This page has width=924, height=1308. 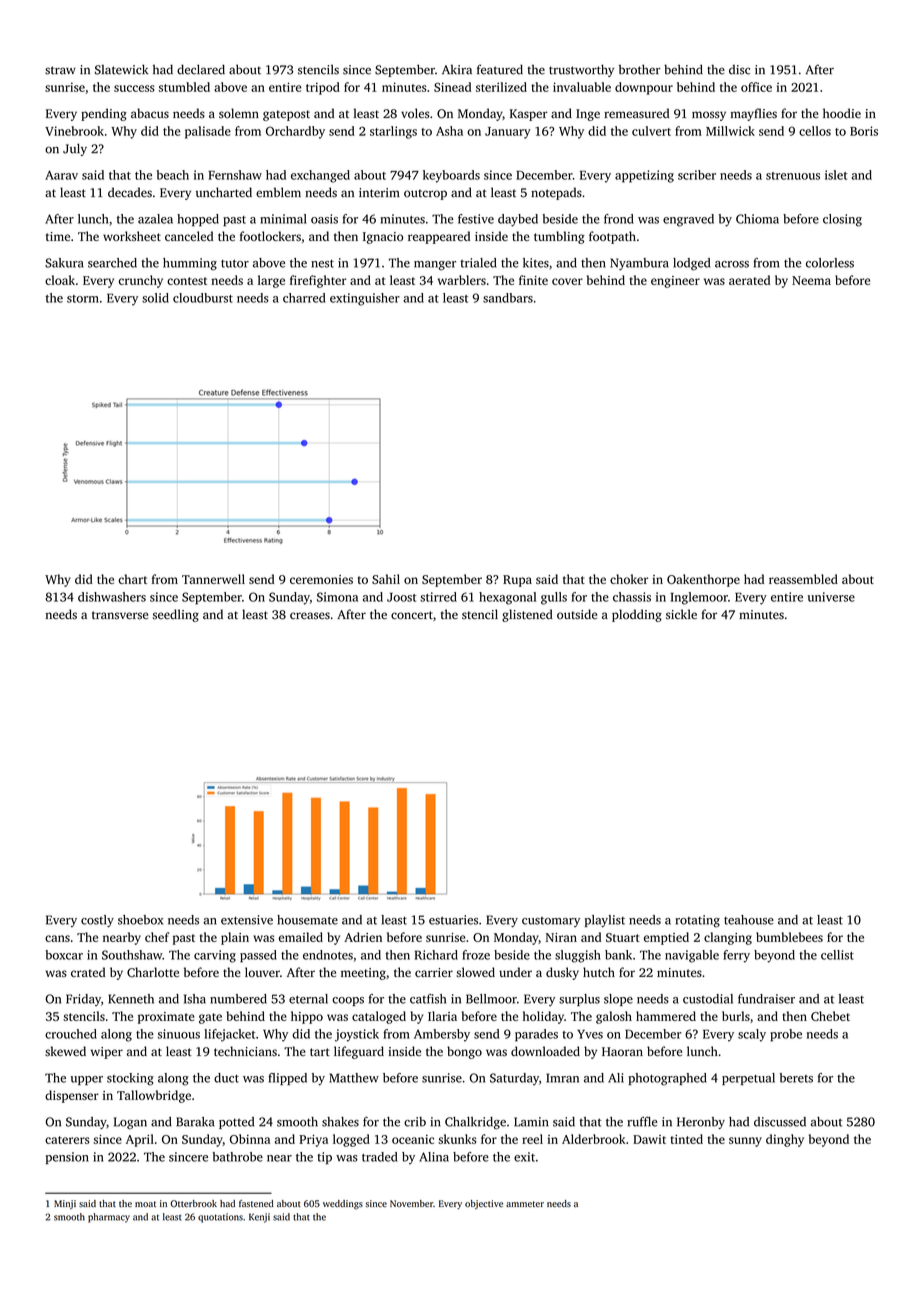 I want to click on Rupa, so click(x=517, y=581).
